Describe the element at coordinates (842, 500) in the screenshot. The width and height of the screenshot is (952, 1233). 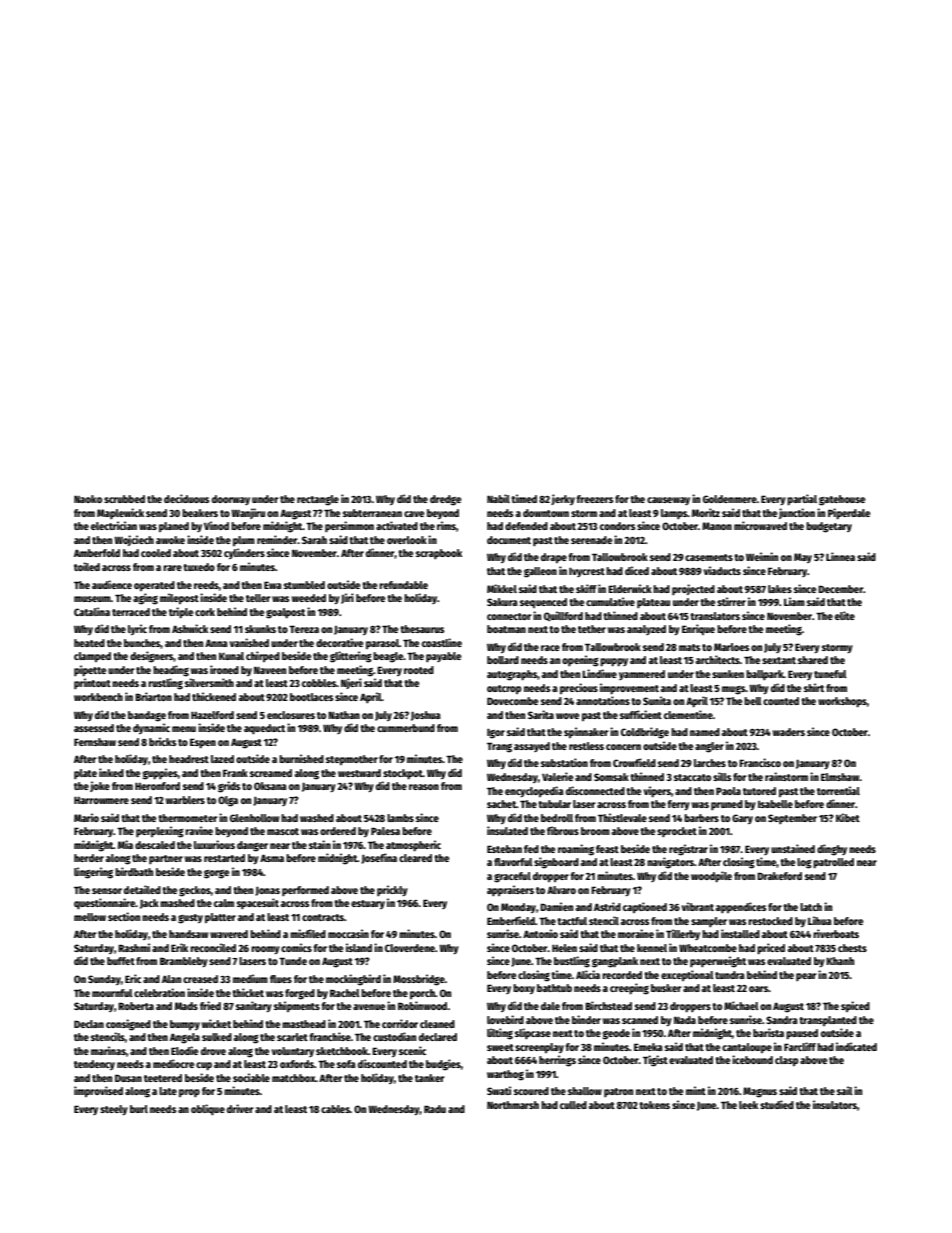
I see `gatehouse` at that location.
